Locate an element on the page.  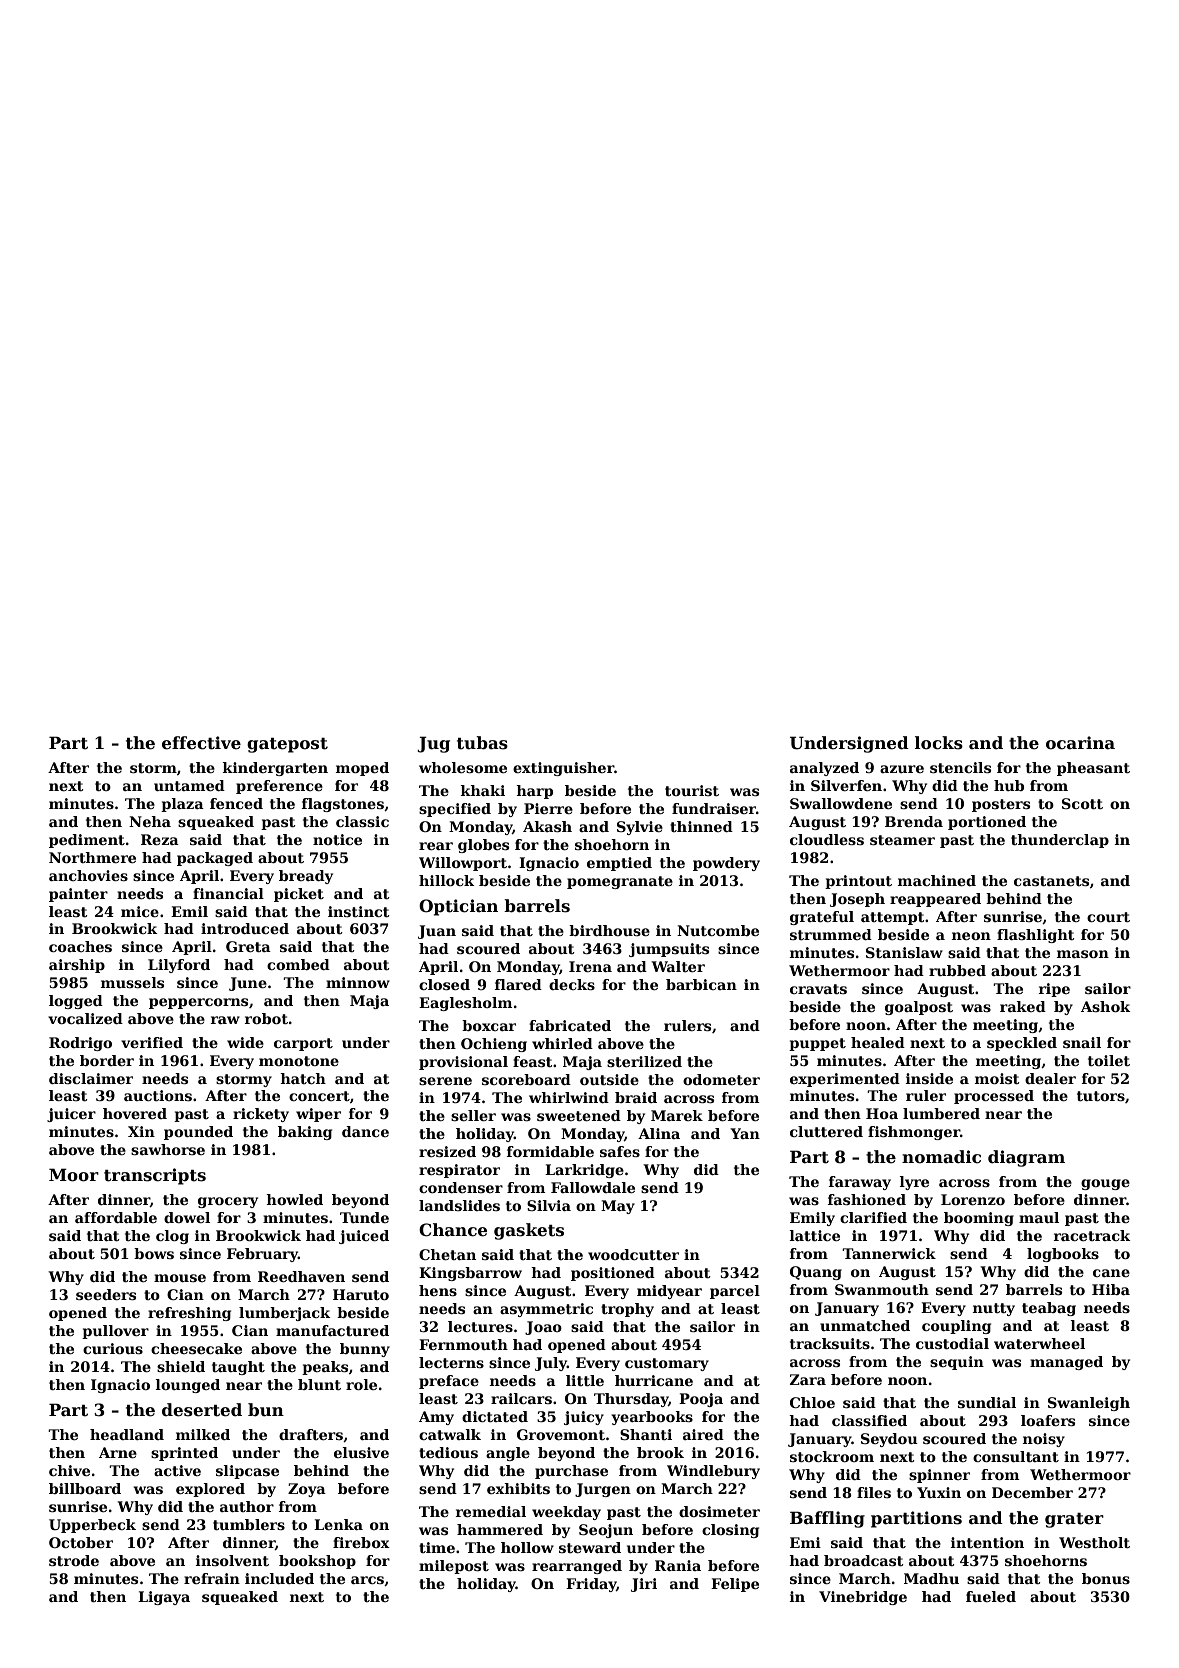
transcripts is located at coordinates (155, 1176).
